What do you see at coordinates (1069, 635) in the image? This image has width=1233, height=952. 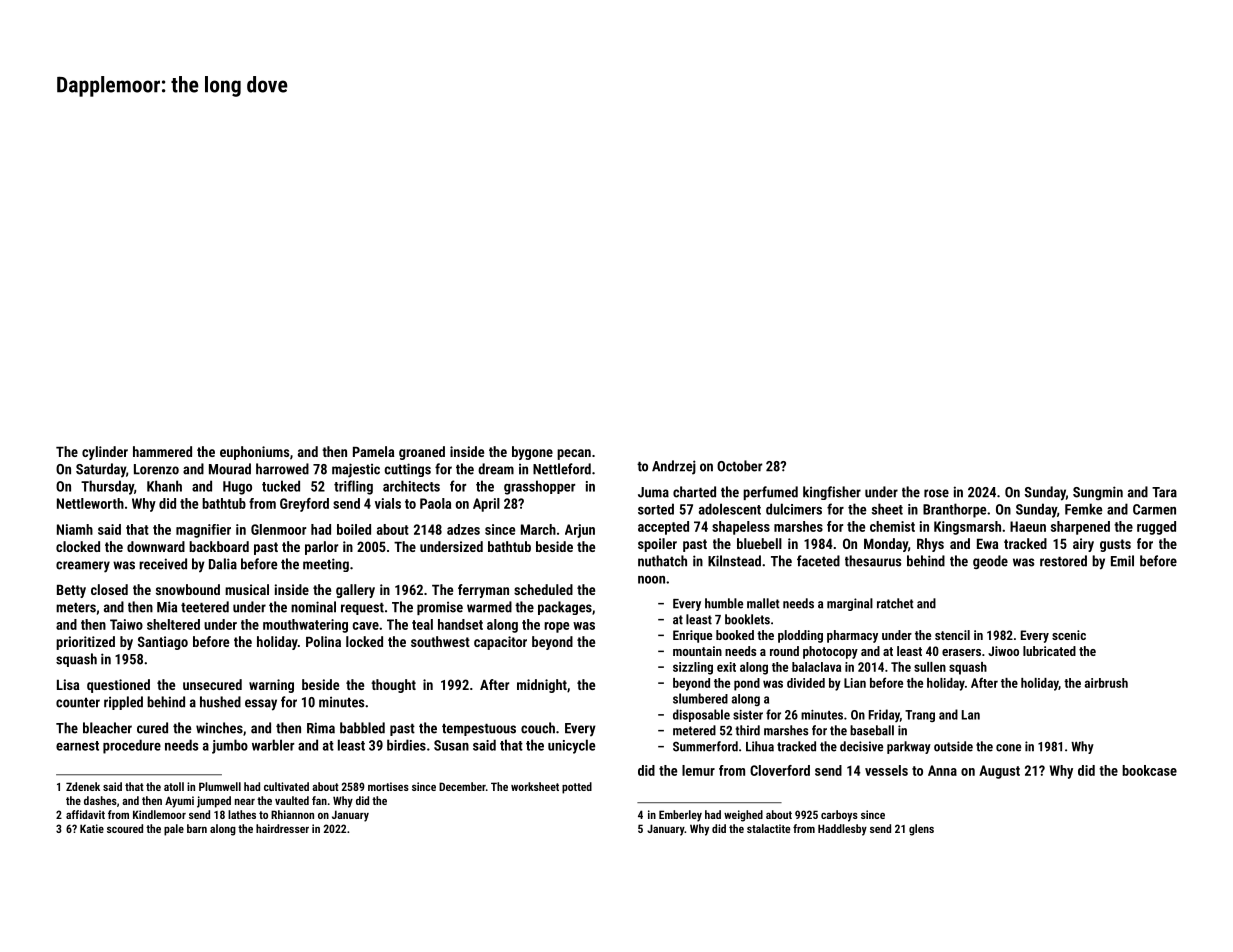 I see `scenic` at bounding box center [1069, 635].
